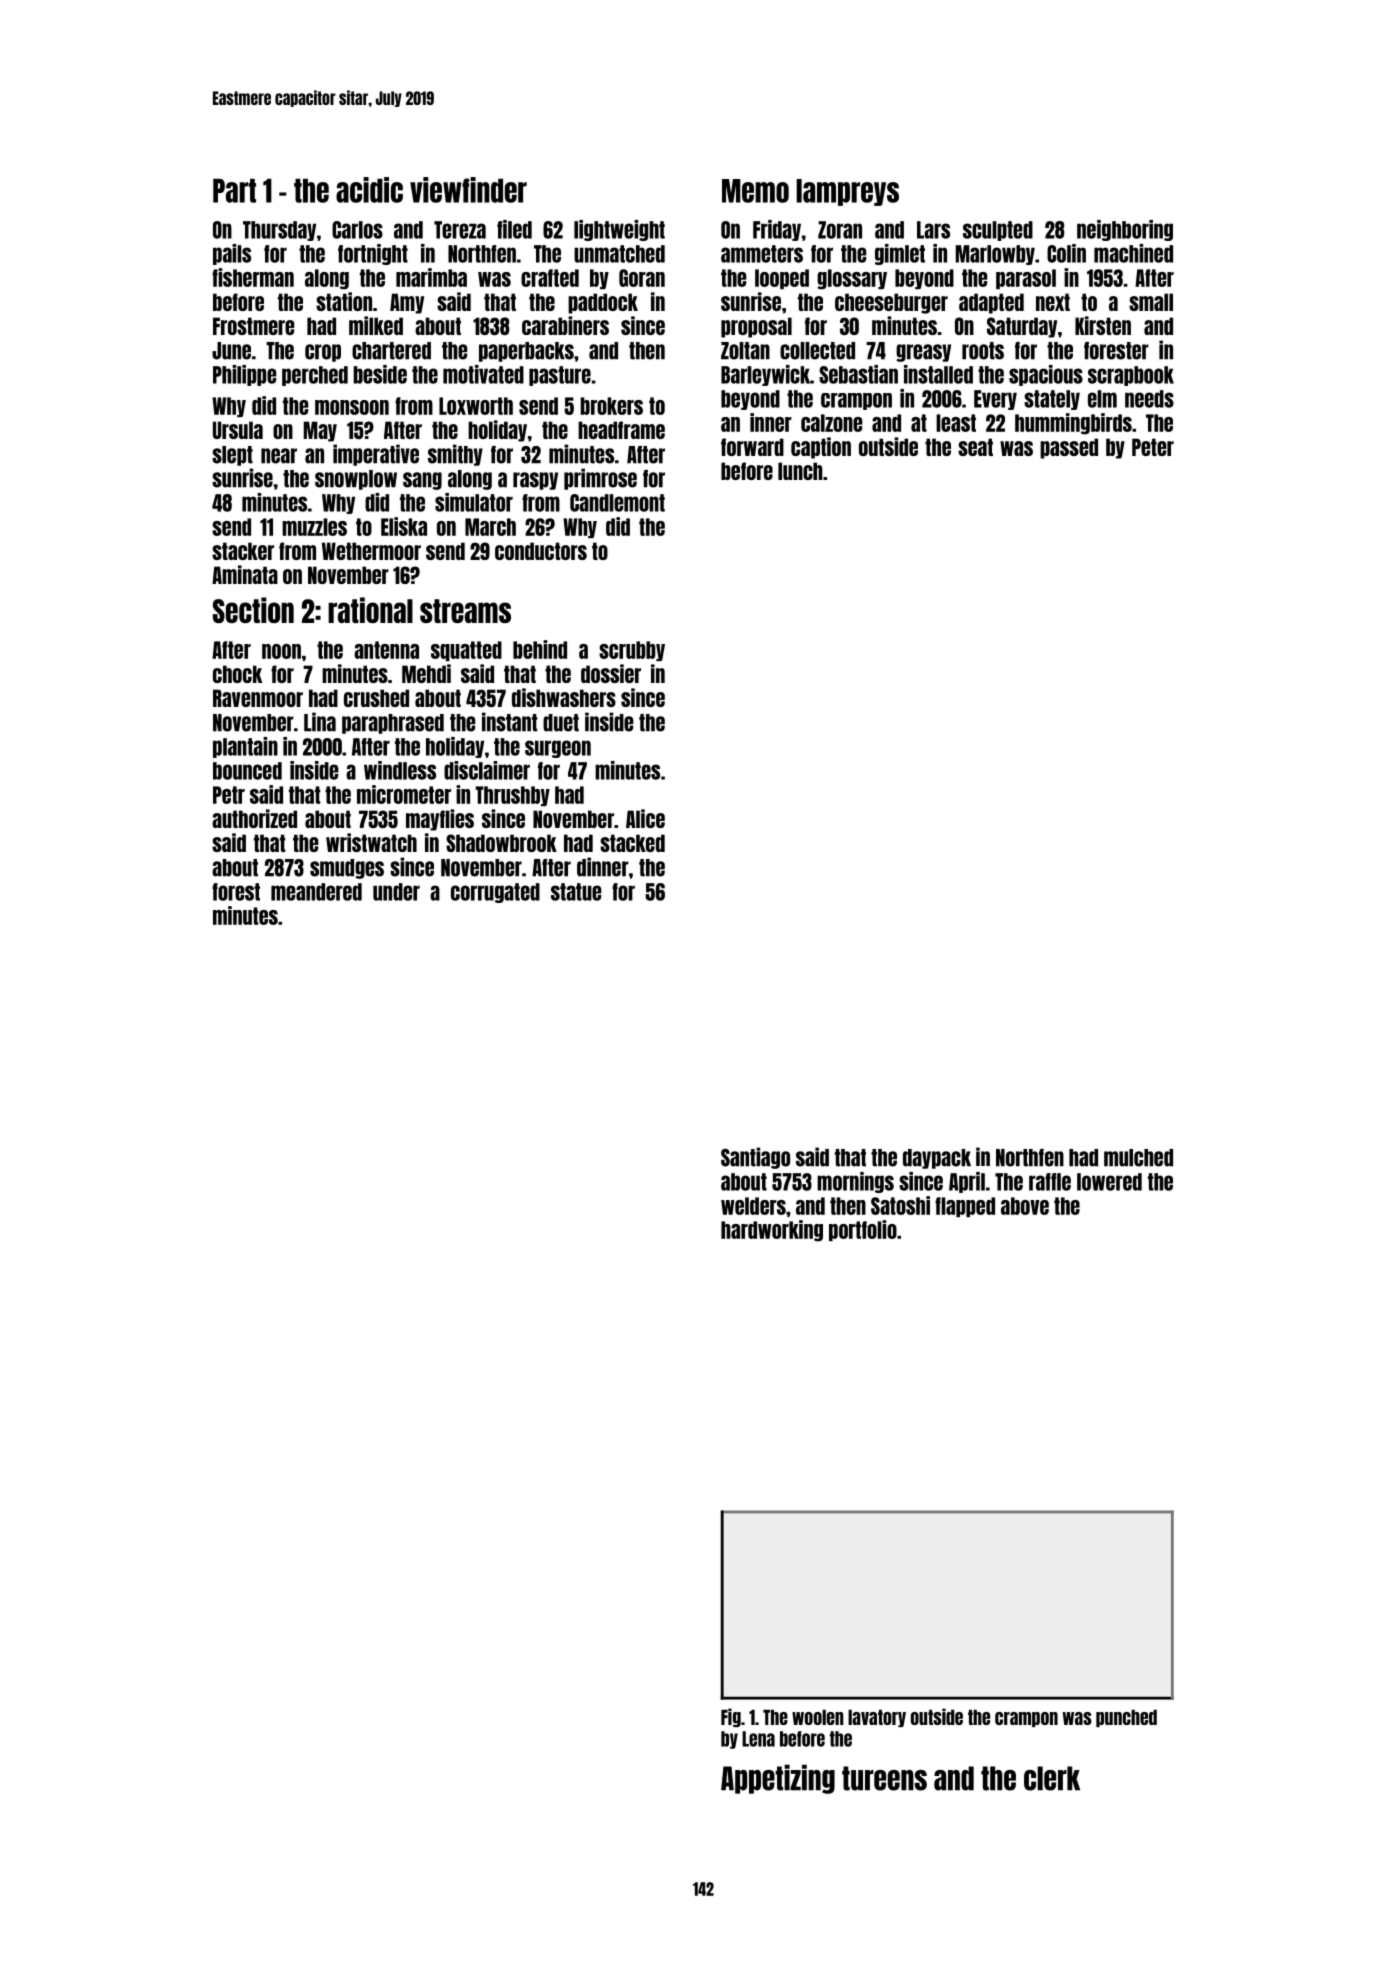 The height and width of the screenshot is (1969, 1386). Describe the element at coordinates (1153, 447) in the screenshot. I see `Peter` at that location.
